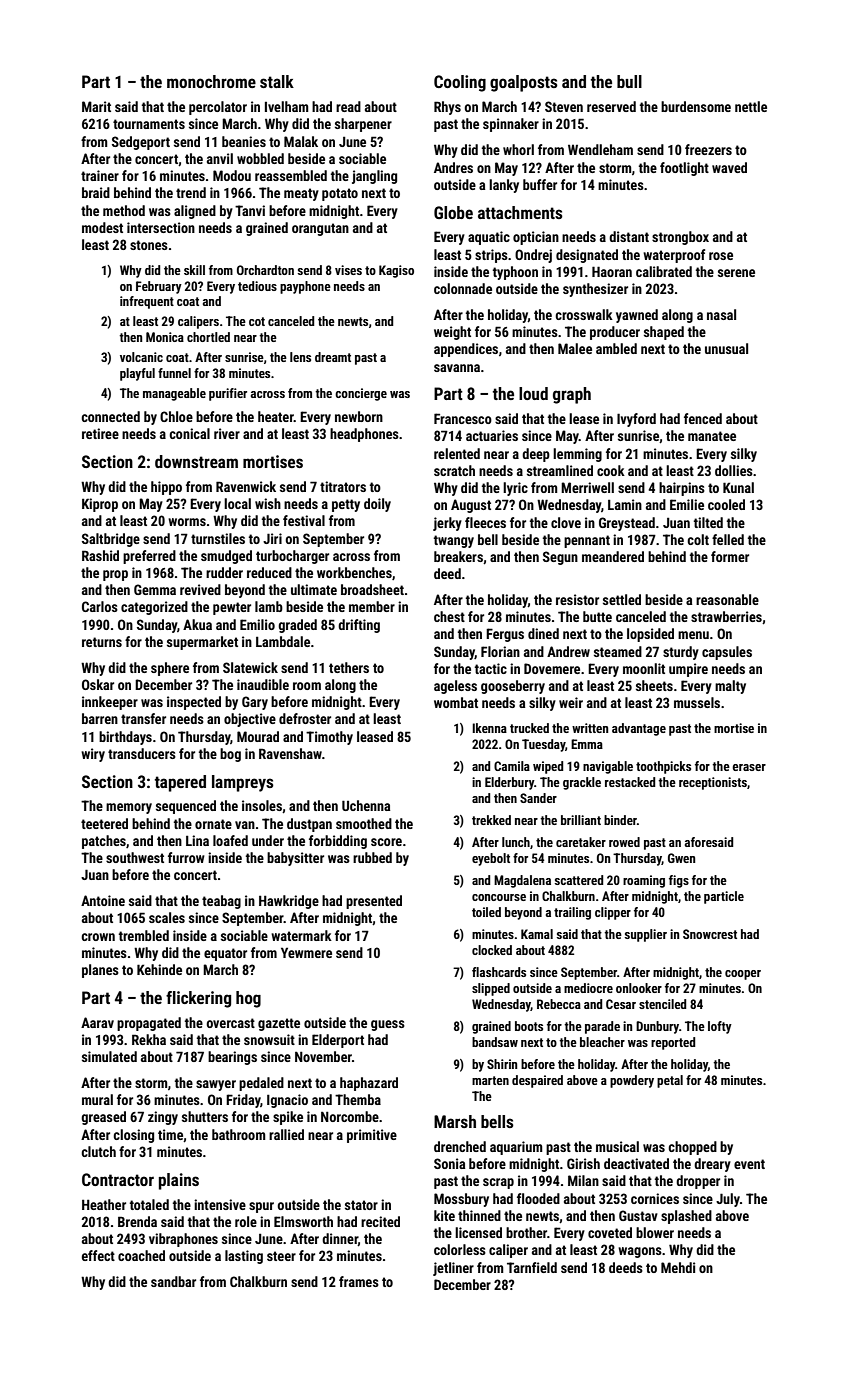 The image size is (849, 1400). I want to click on monochrome, so click(211, 81).
